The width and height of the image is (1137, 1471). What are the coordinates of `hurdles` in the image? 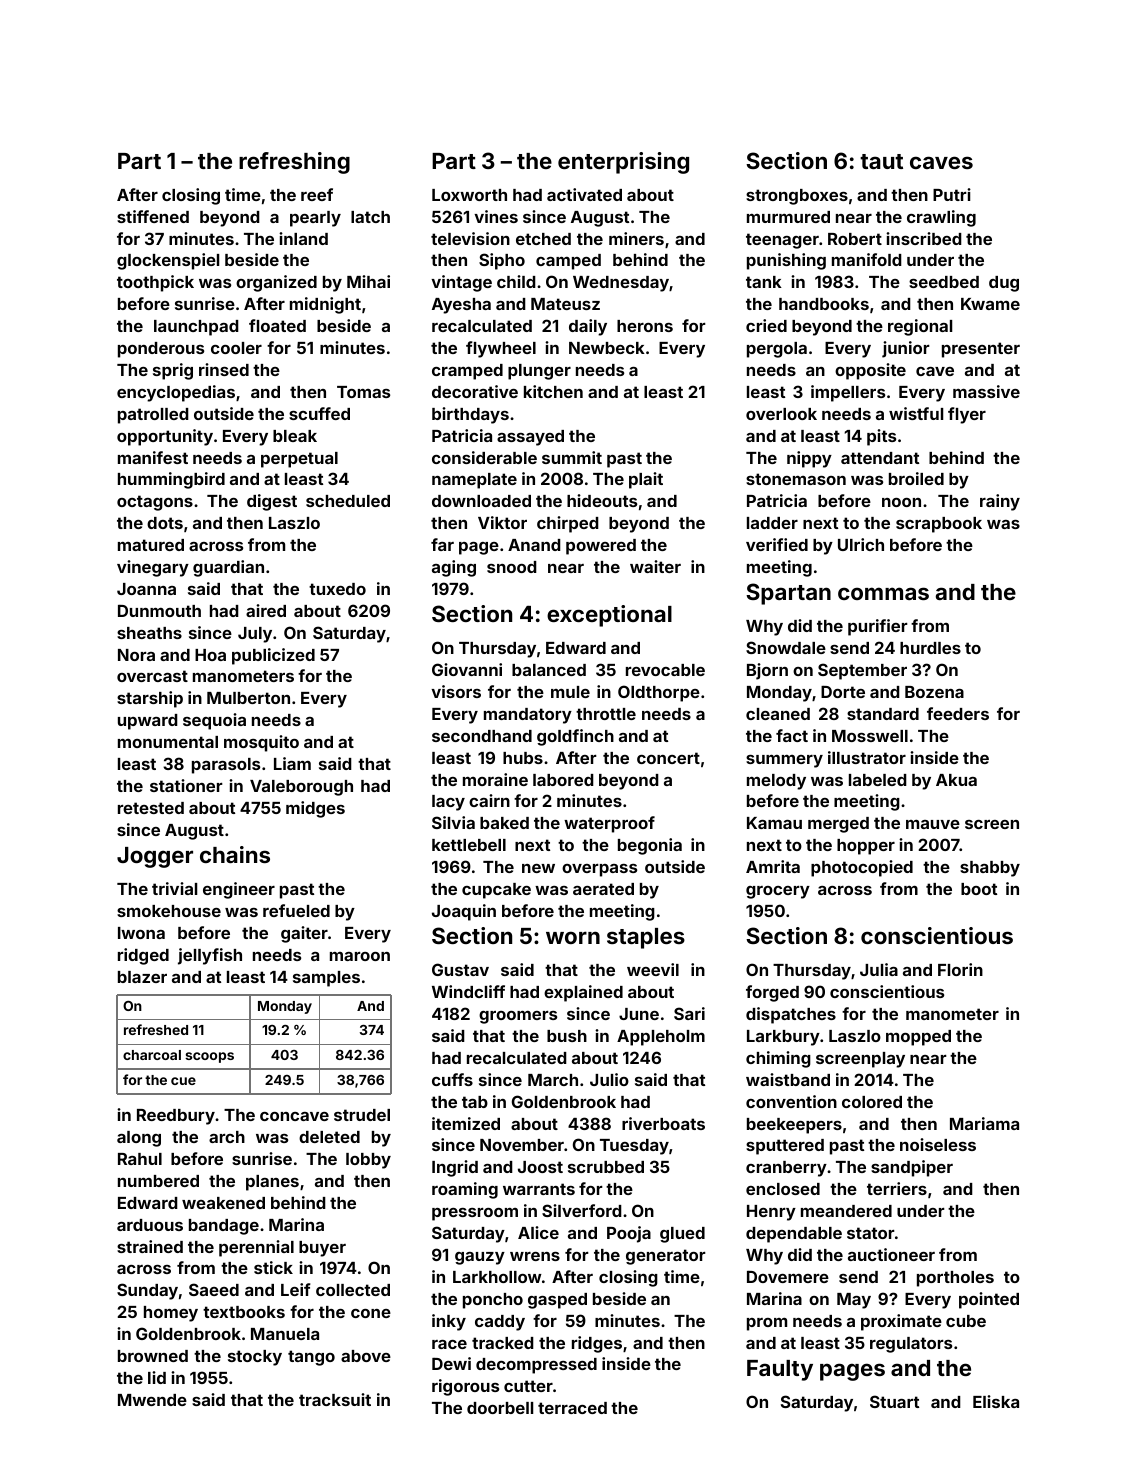 It's located at (930, 648).
